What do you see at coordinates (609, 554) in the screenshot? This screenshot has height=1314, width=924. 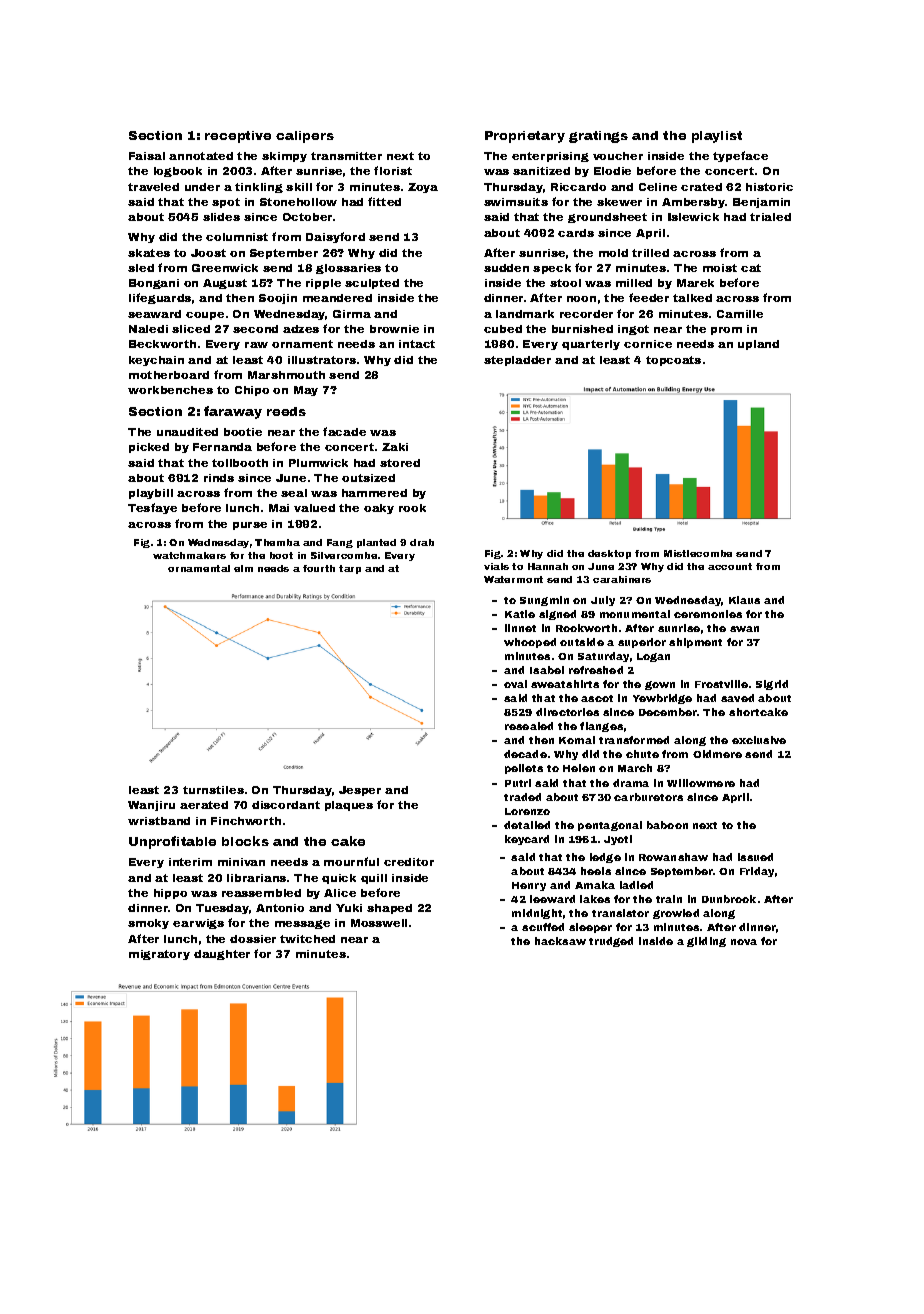 I see `desktop` at bounding box center [609, 554].
